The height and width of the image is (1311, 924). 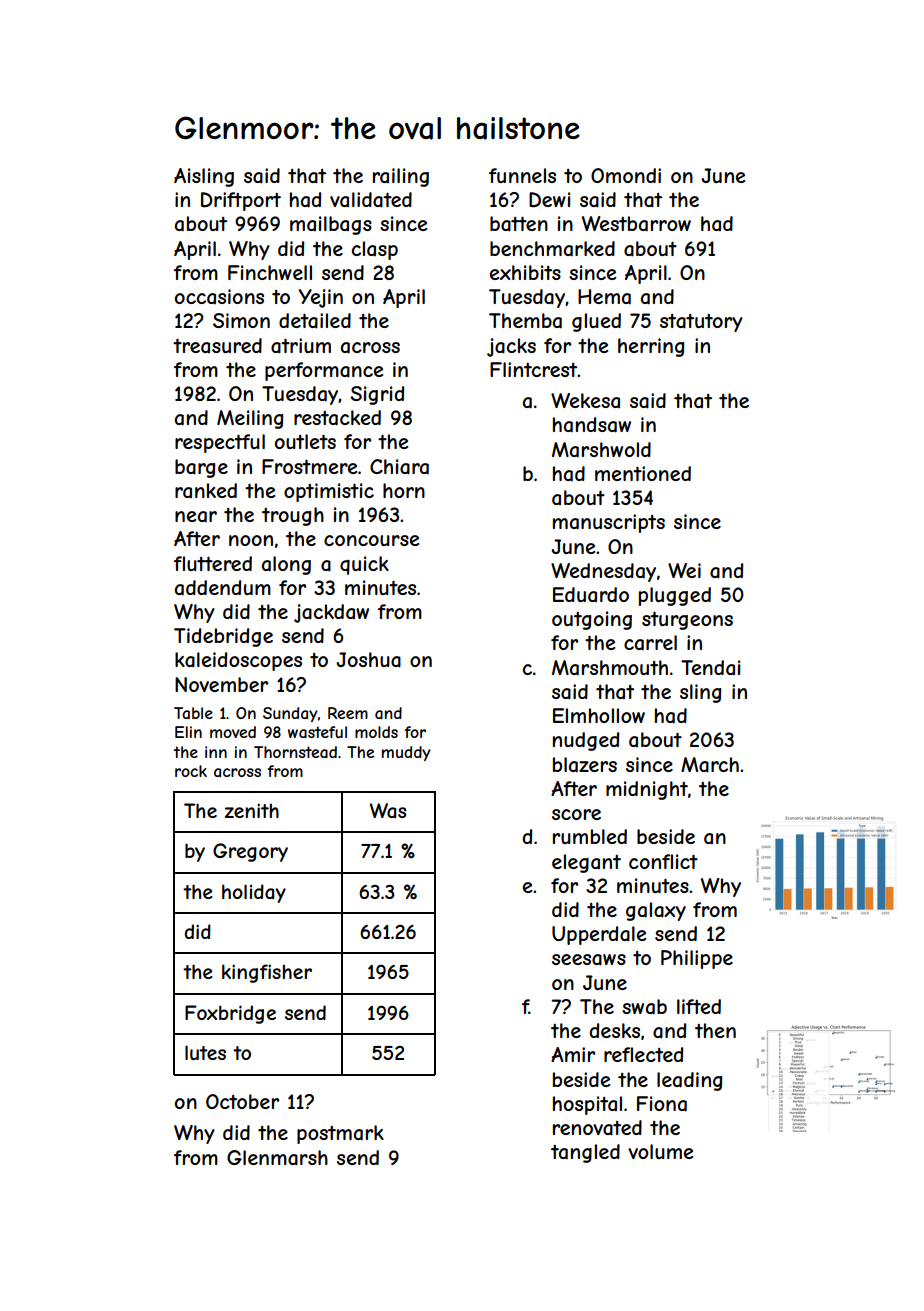 What do you see at coordinates (591, 594) in the image?
I see `Eduardo` at bounding box center [591, 594].
